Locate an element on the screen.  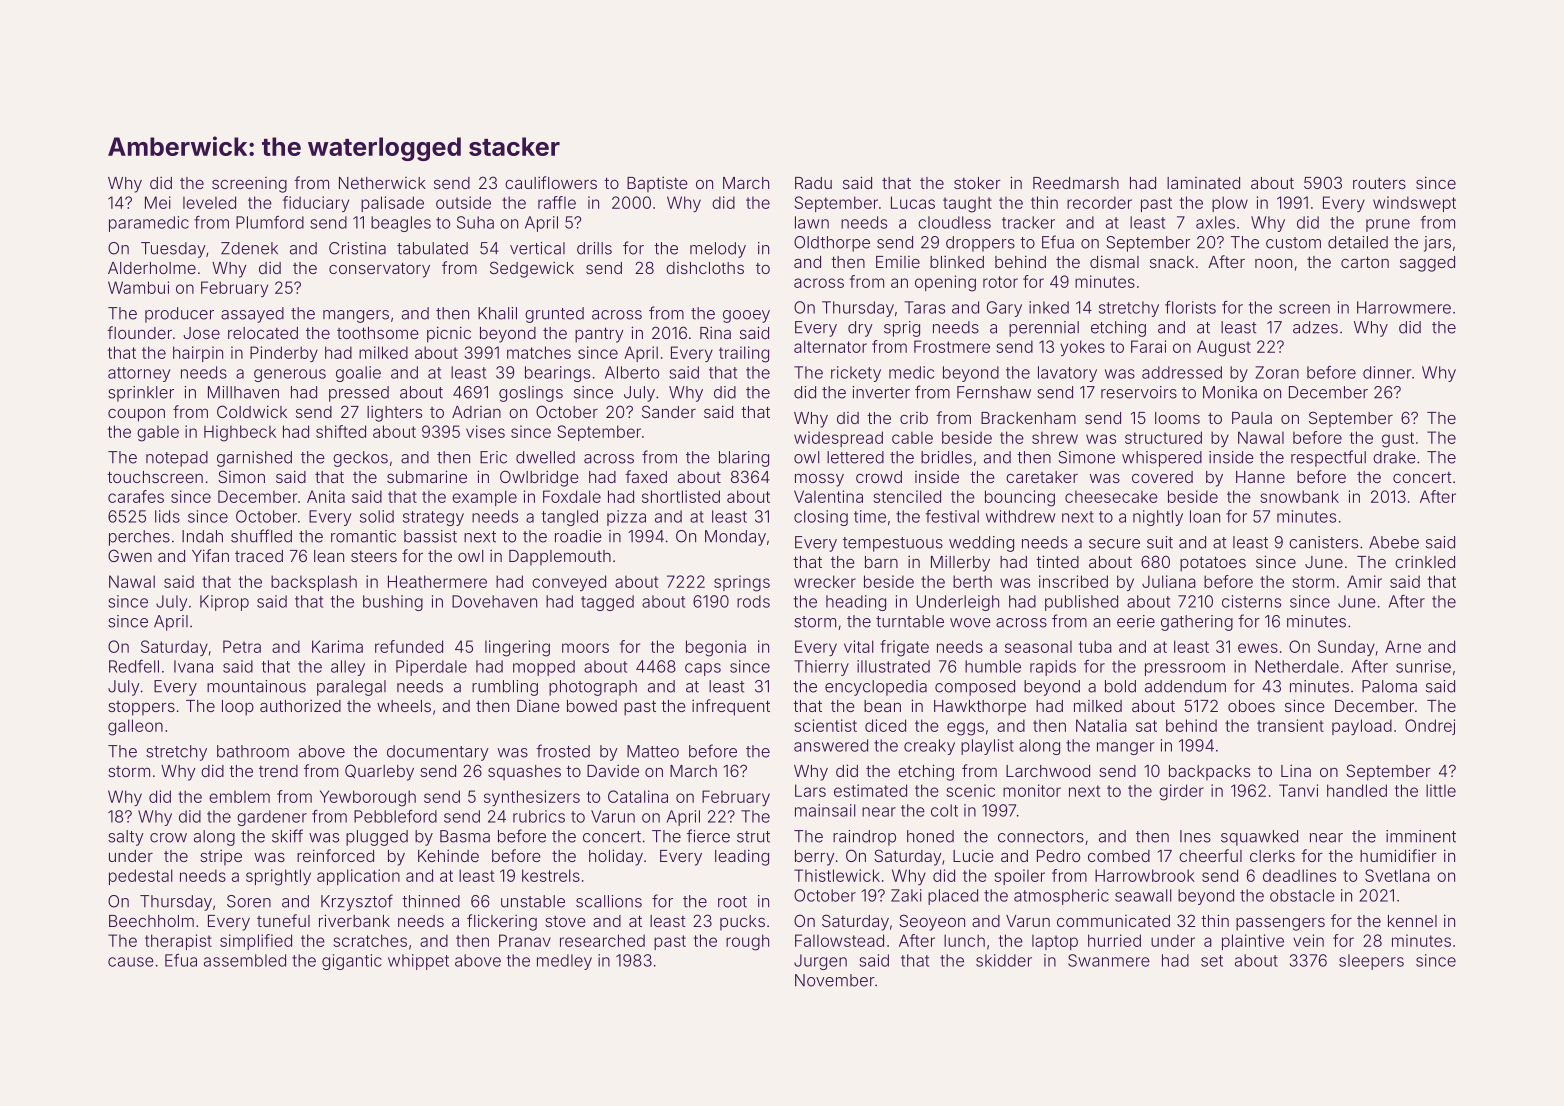
Anita is located at coordinates (326, 496).
